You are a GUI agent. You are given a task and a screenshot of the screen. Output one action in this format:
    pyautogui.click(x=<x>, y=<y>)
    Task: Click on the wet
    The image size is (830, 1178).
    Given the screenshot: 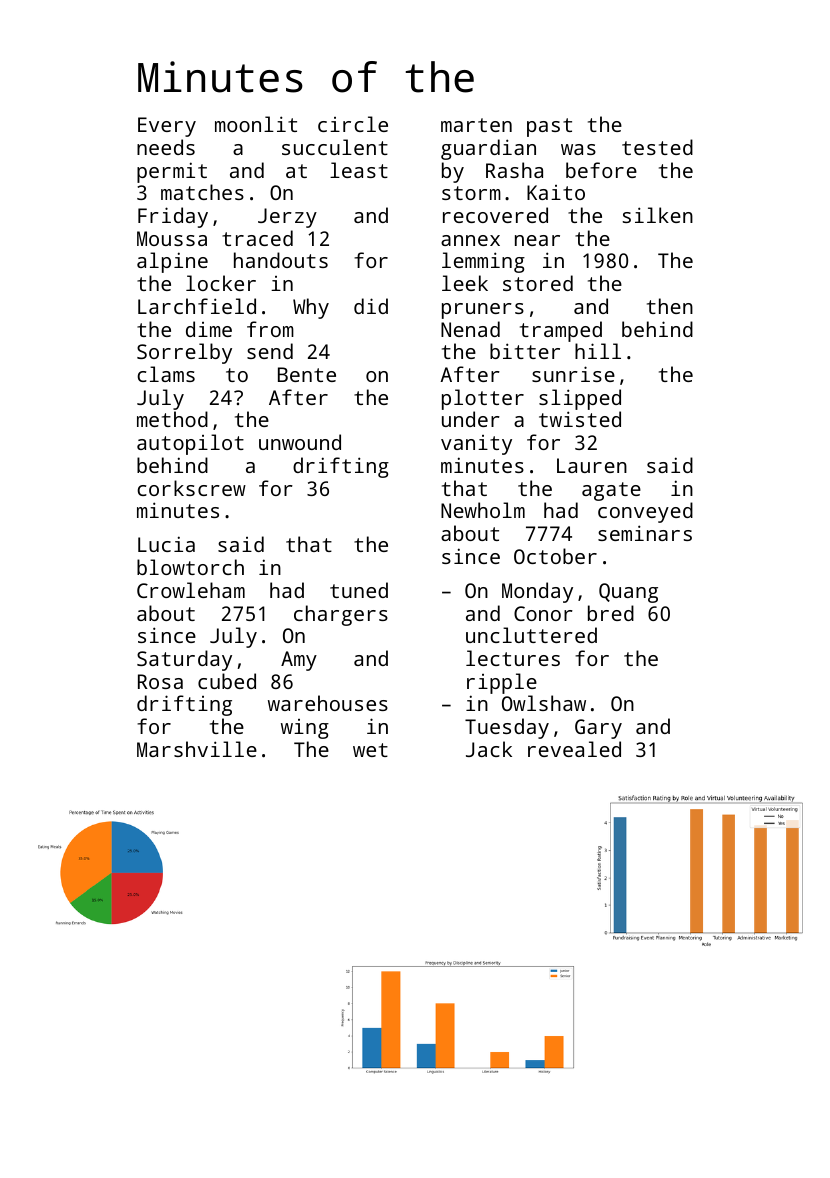 What is the action you would take?
    pyautogui.click(x=370, y=750)
